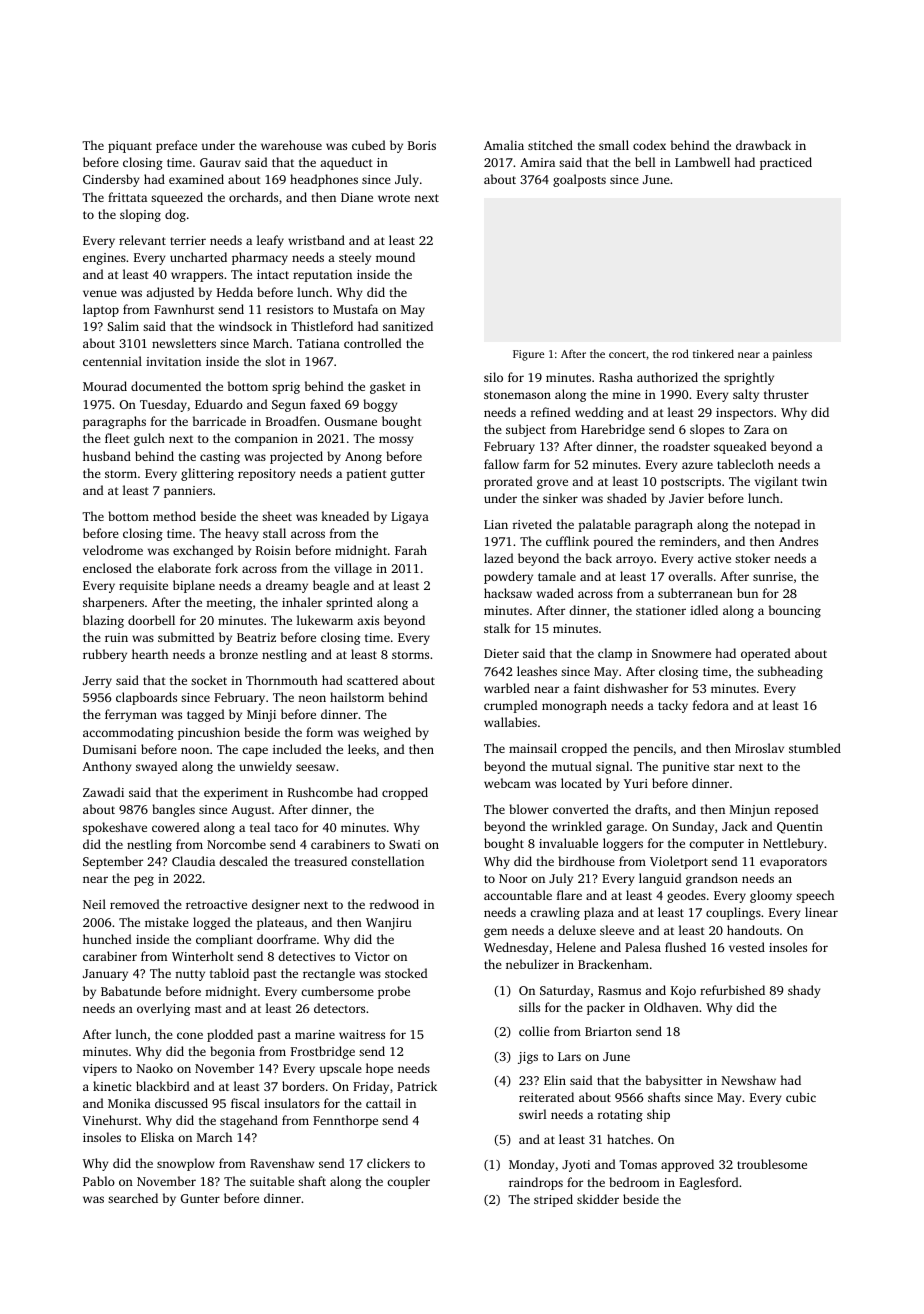 The width and height of the screenshot is (924, 1314). Describe the element at coordinates (186, 637) in the screenshot. I see `submitted` at that location.
